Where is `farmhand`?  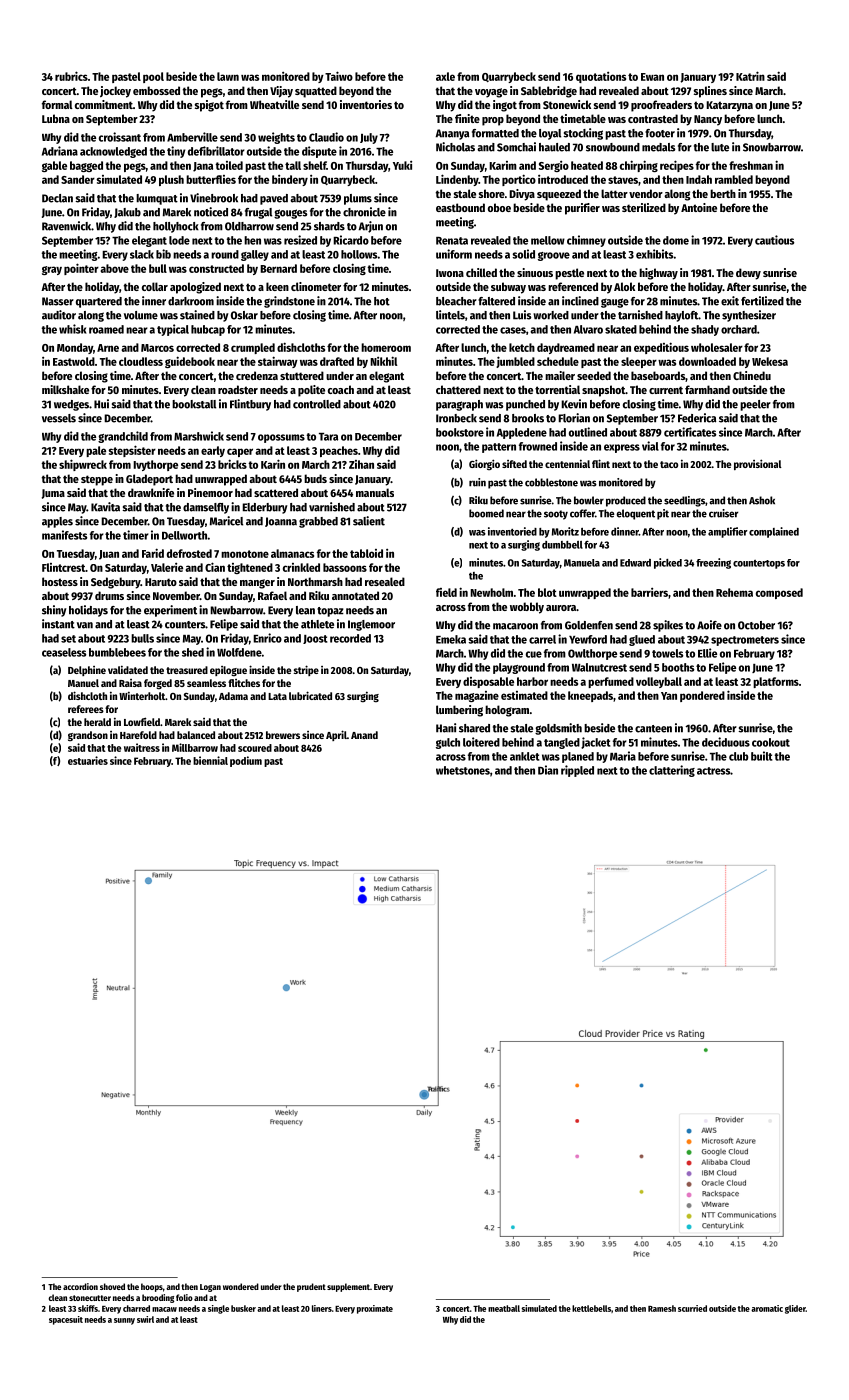 farmhand is located at coordinates (707, 389).
